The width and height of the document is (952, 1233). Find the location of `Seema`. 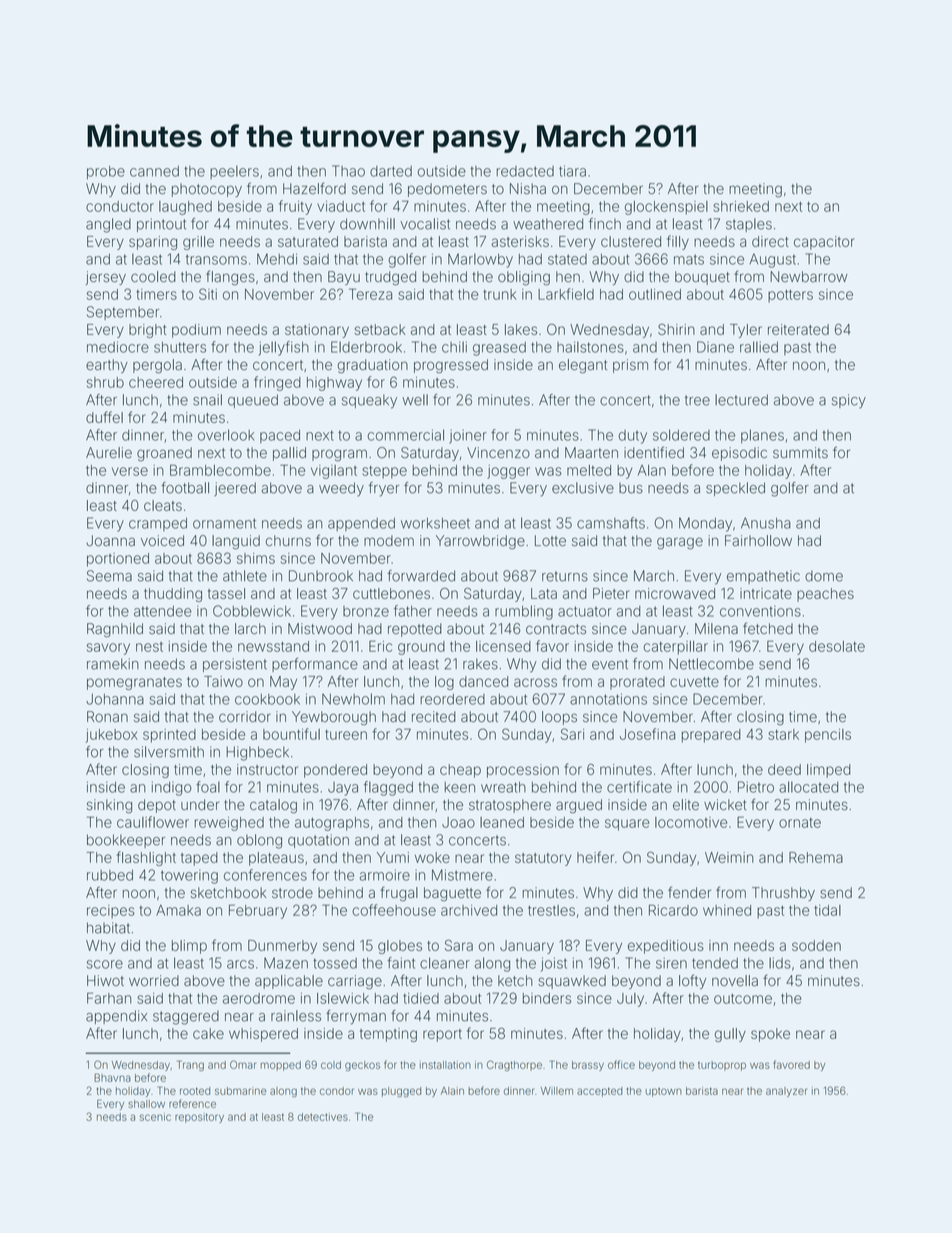

Seema is located at coordinates (109, 576).
